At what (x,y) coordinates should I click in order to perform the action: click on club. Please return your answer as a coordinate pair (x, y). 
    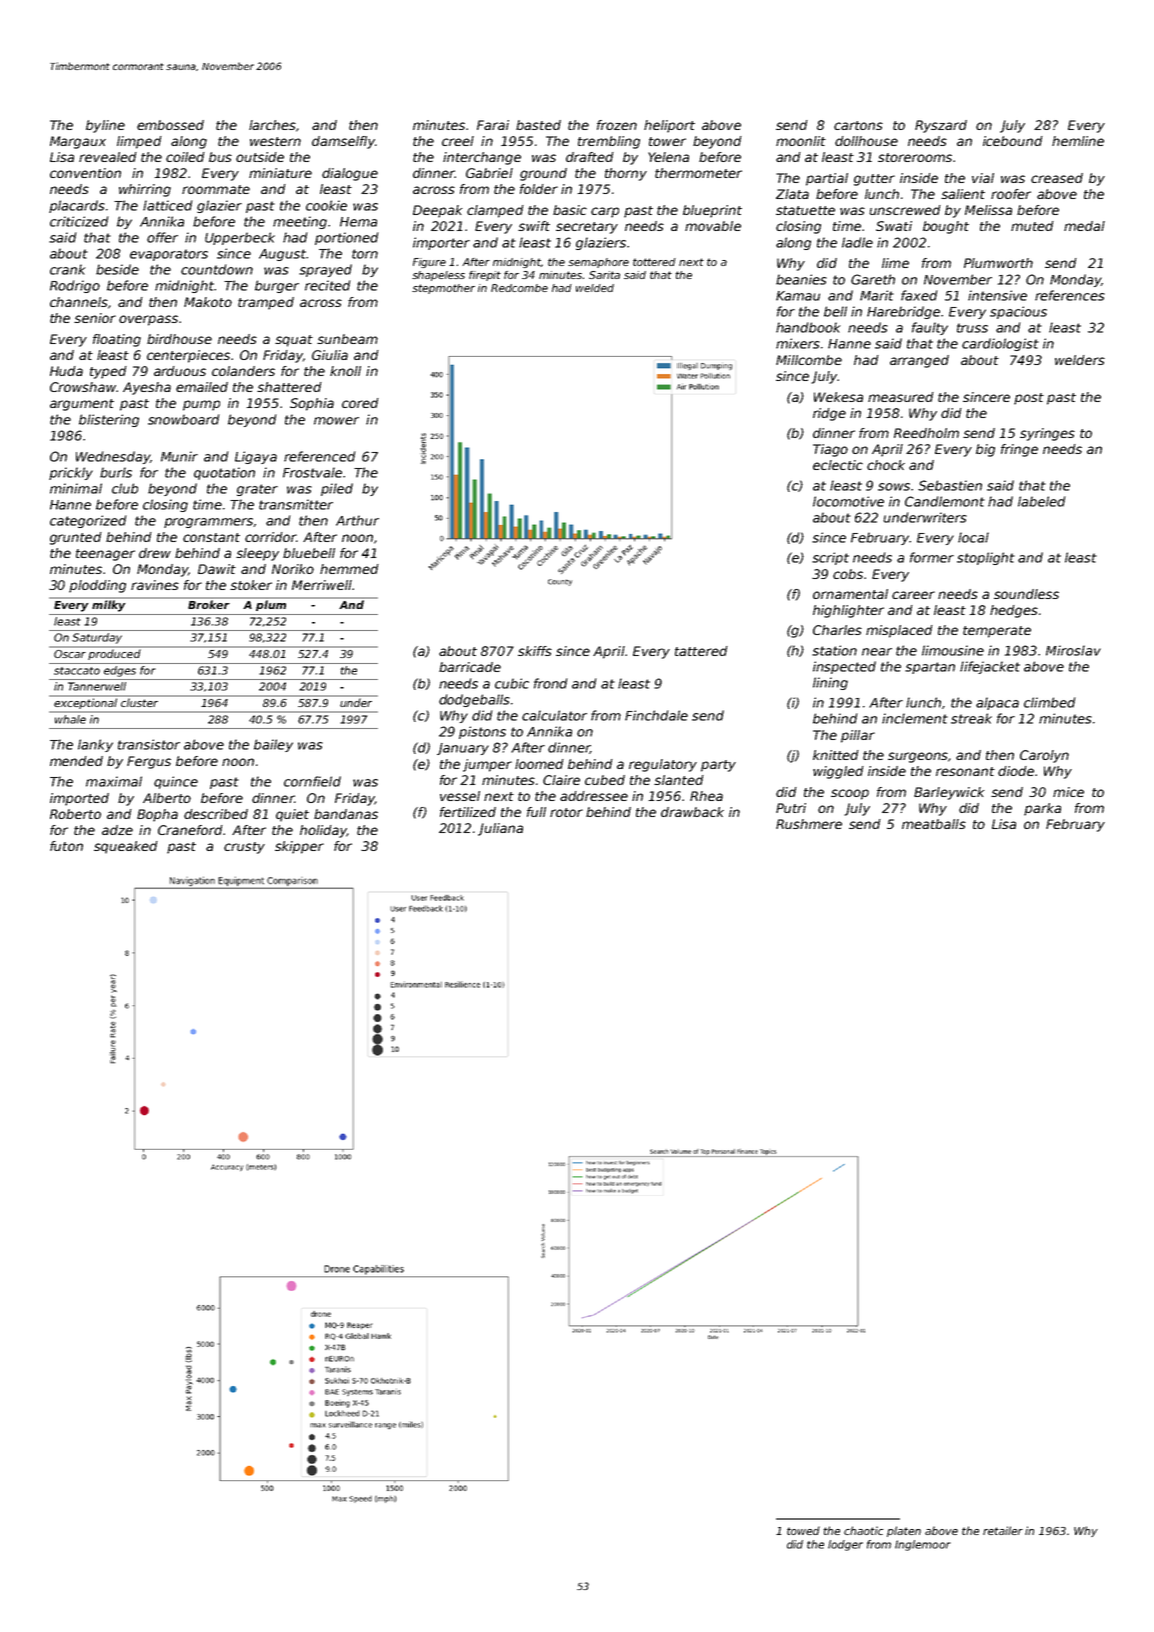
    Looking at the image, I should click on (125, 488).
